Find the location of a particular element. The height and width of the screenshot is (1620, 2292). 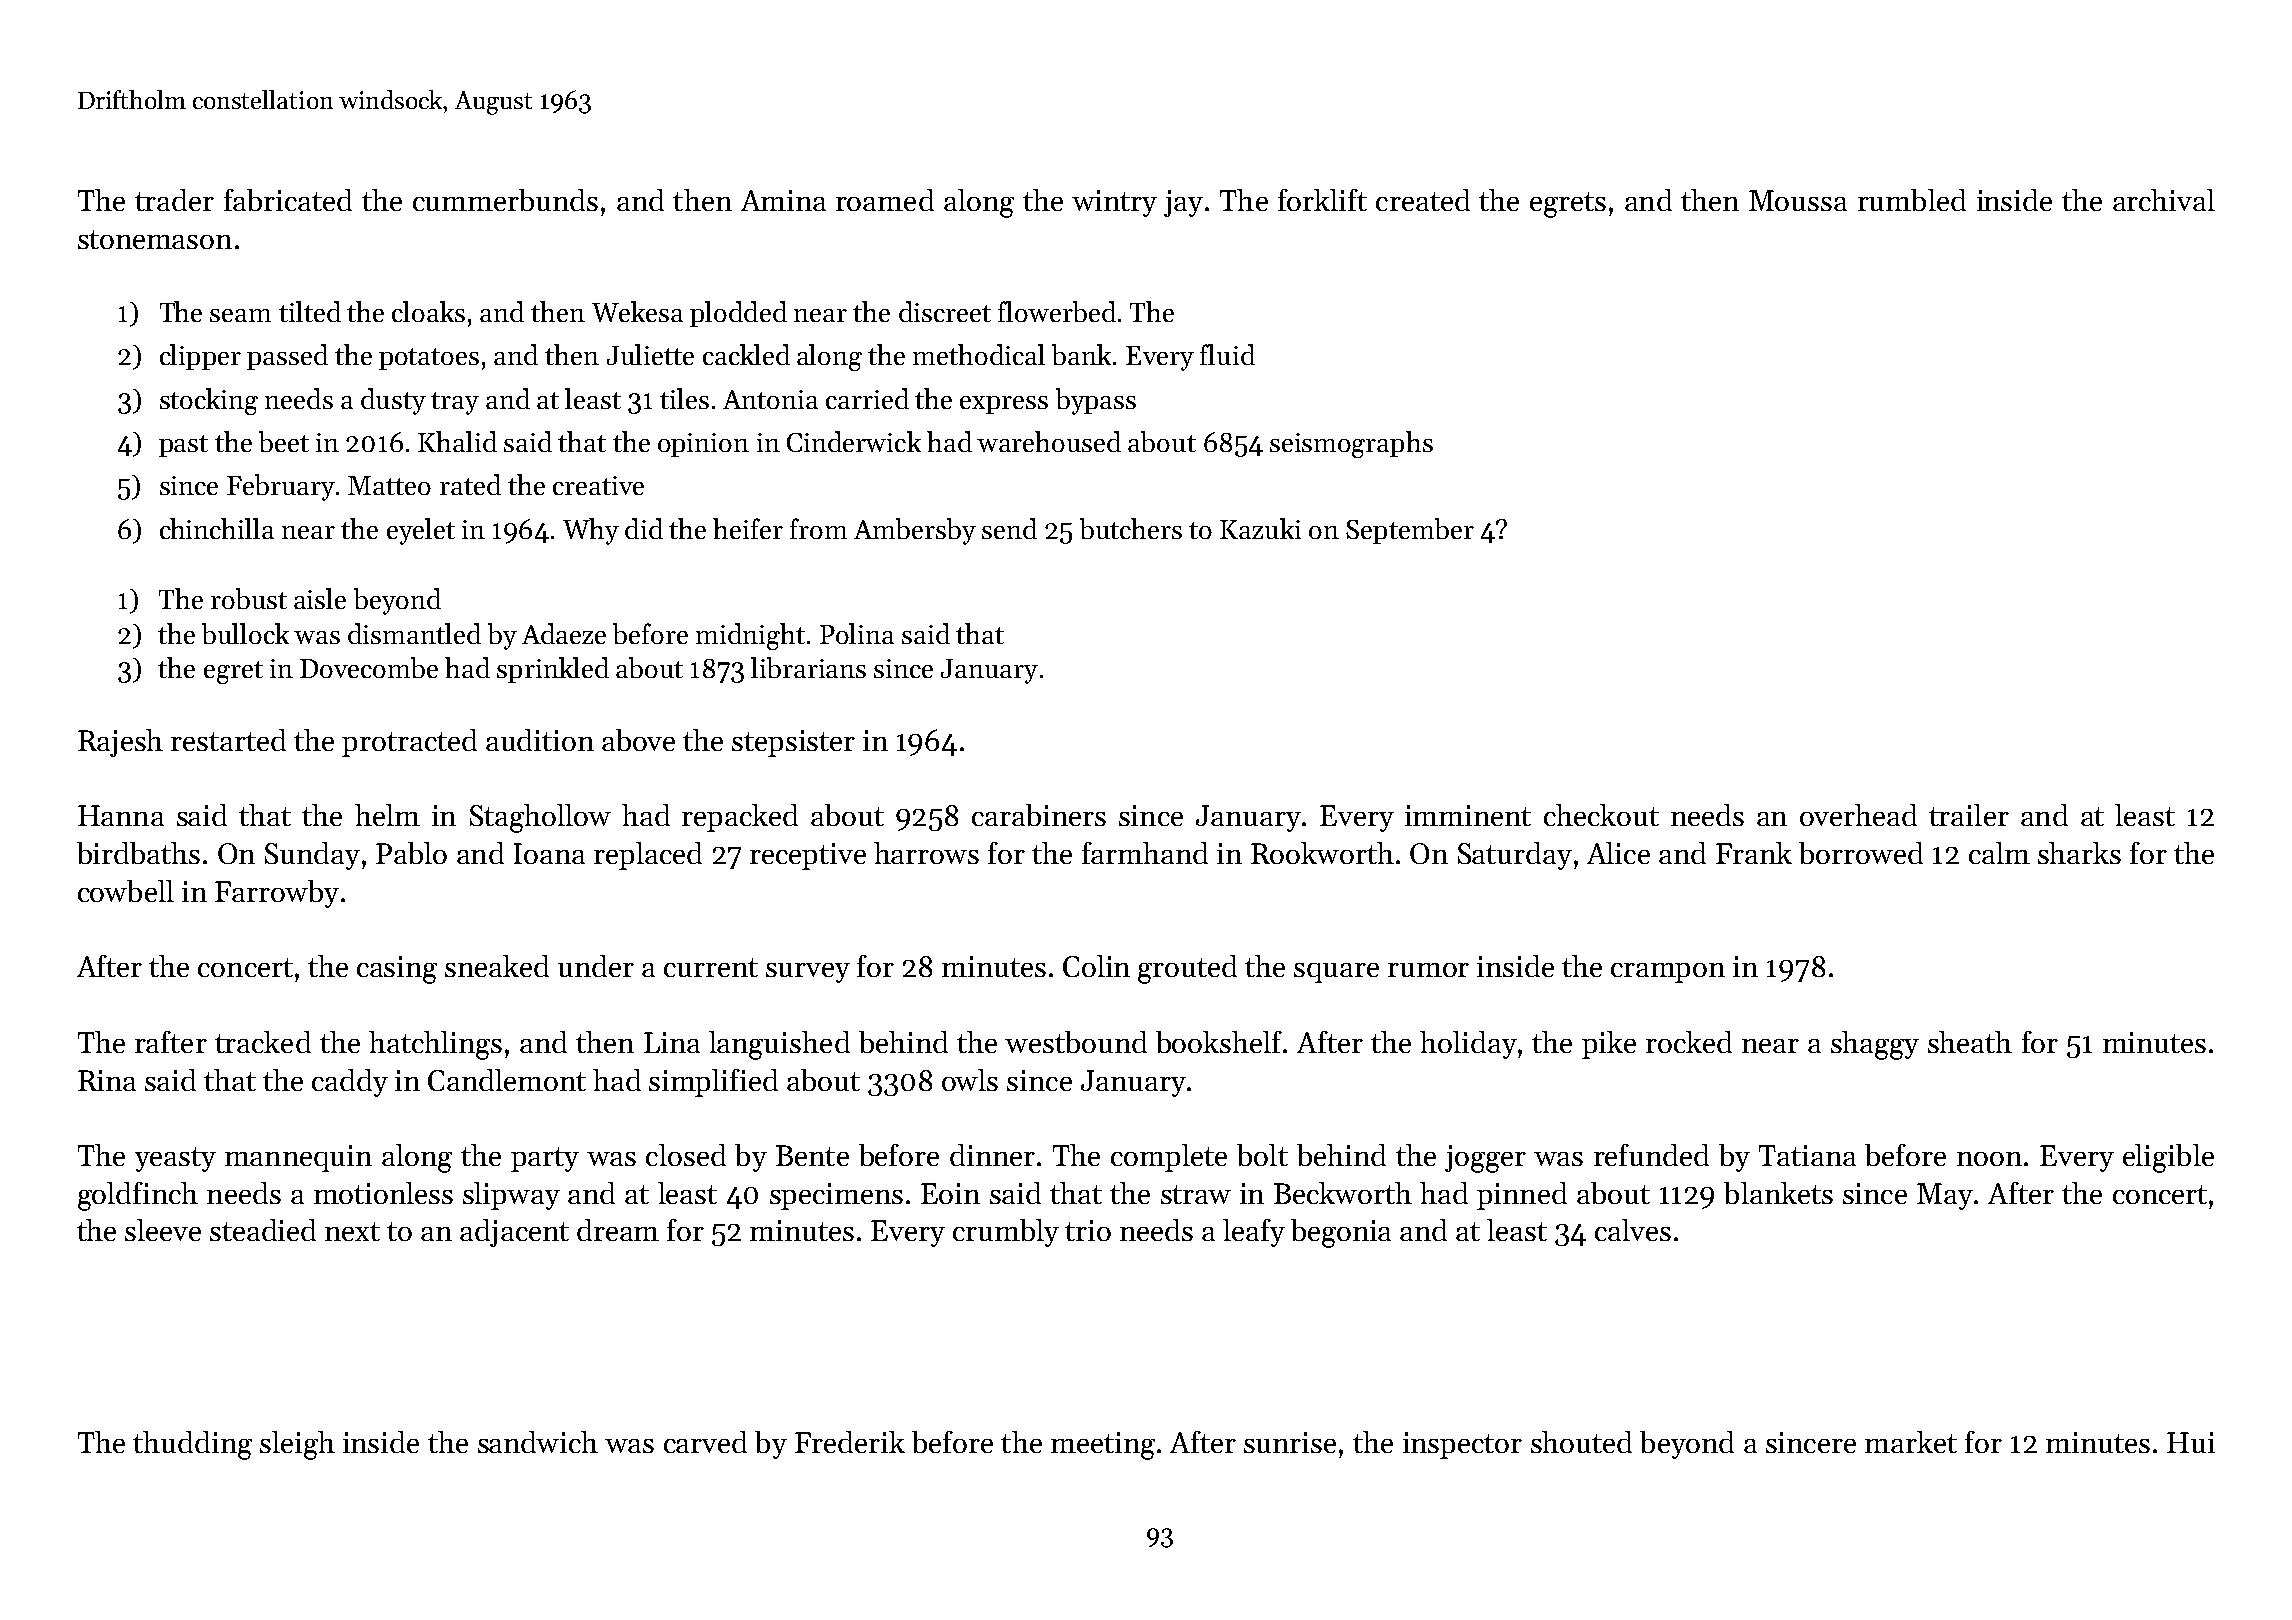

sheath is located at coordinates (1970, 1042).
